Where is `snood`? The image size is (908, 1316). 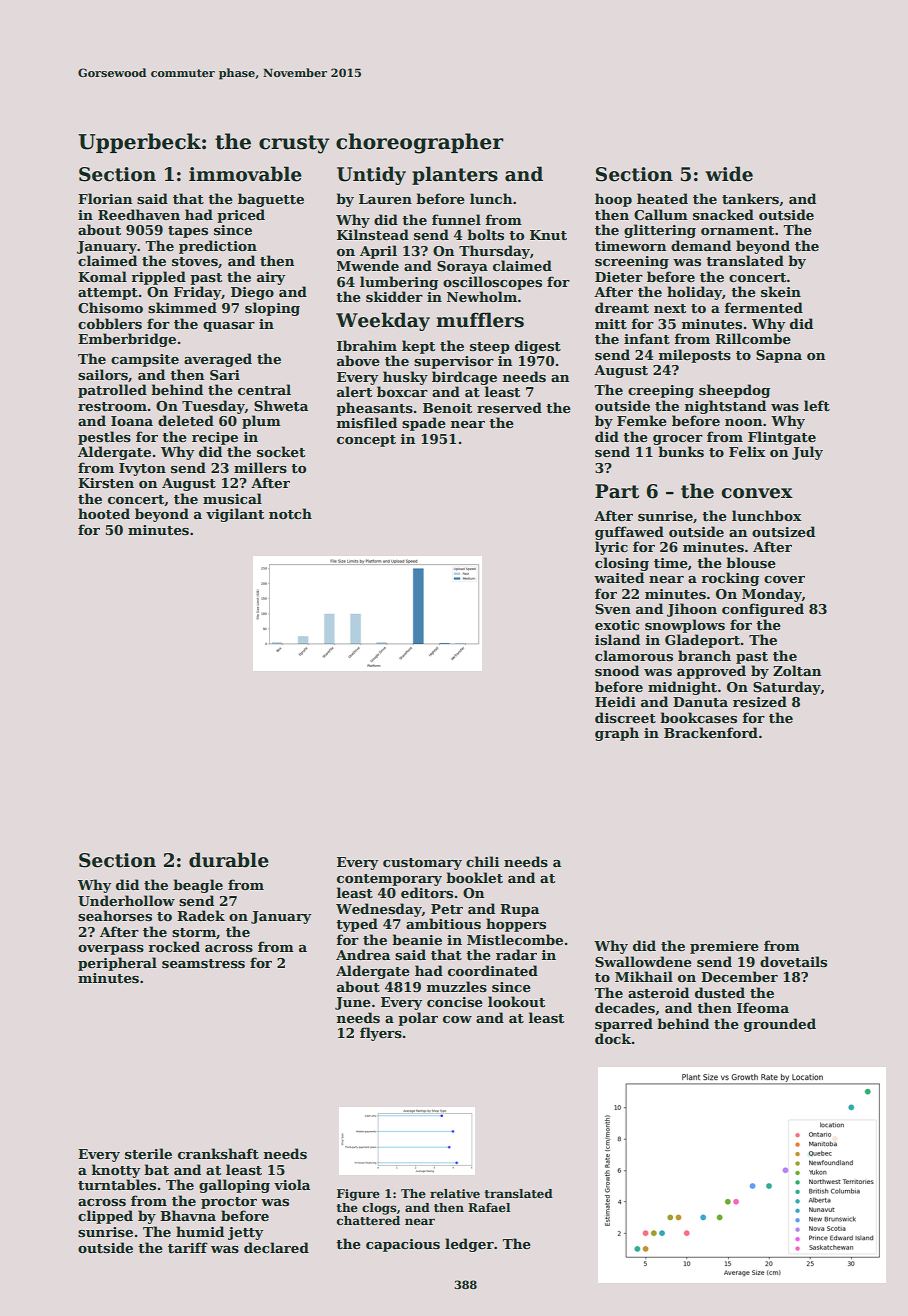 snood is located at coordinates (617, 670).
